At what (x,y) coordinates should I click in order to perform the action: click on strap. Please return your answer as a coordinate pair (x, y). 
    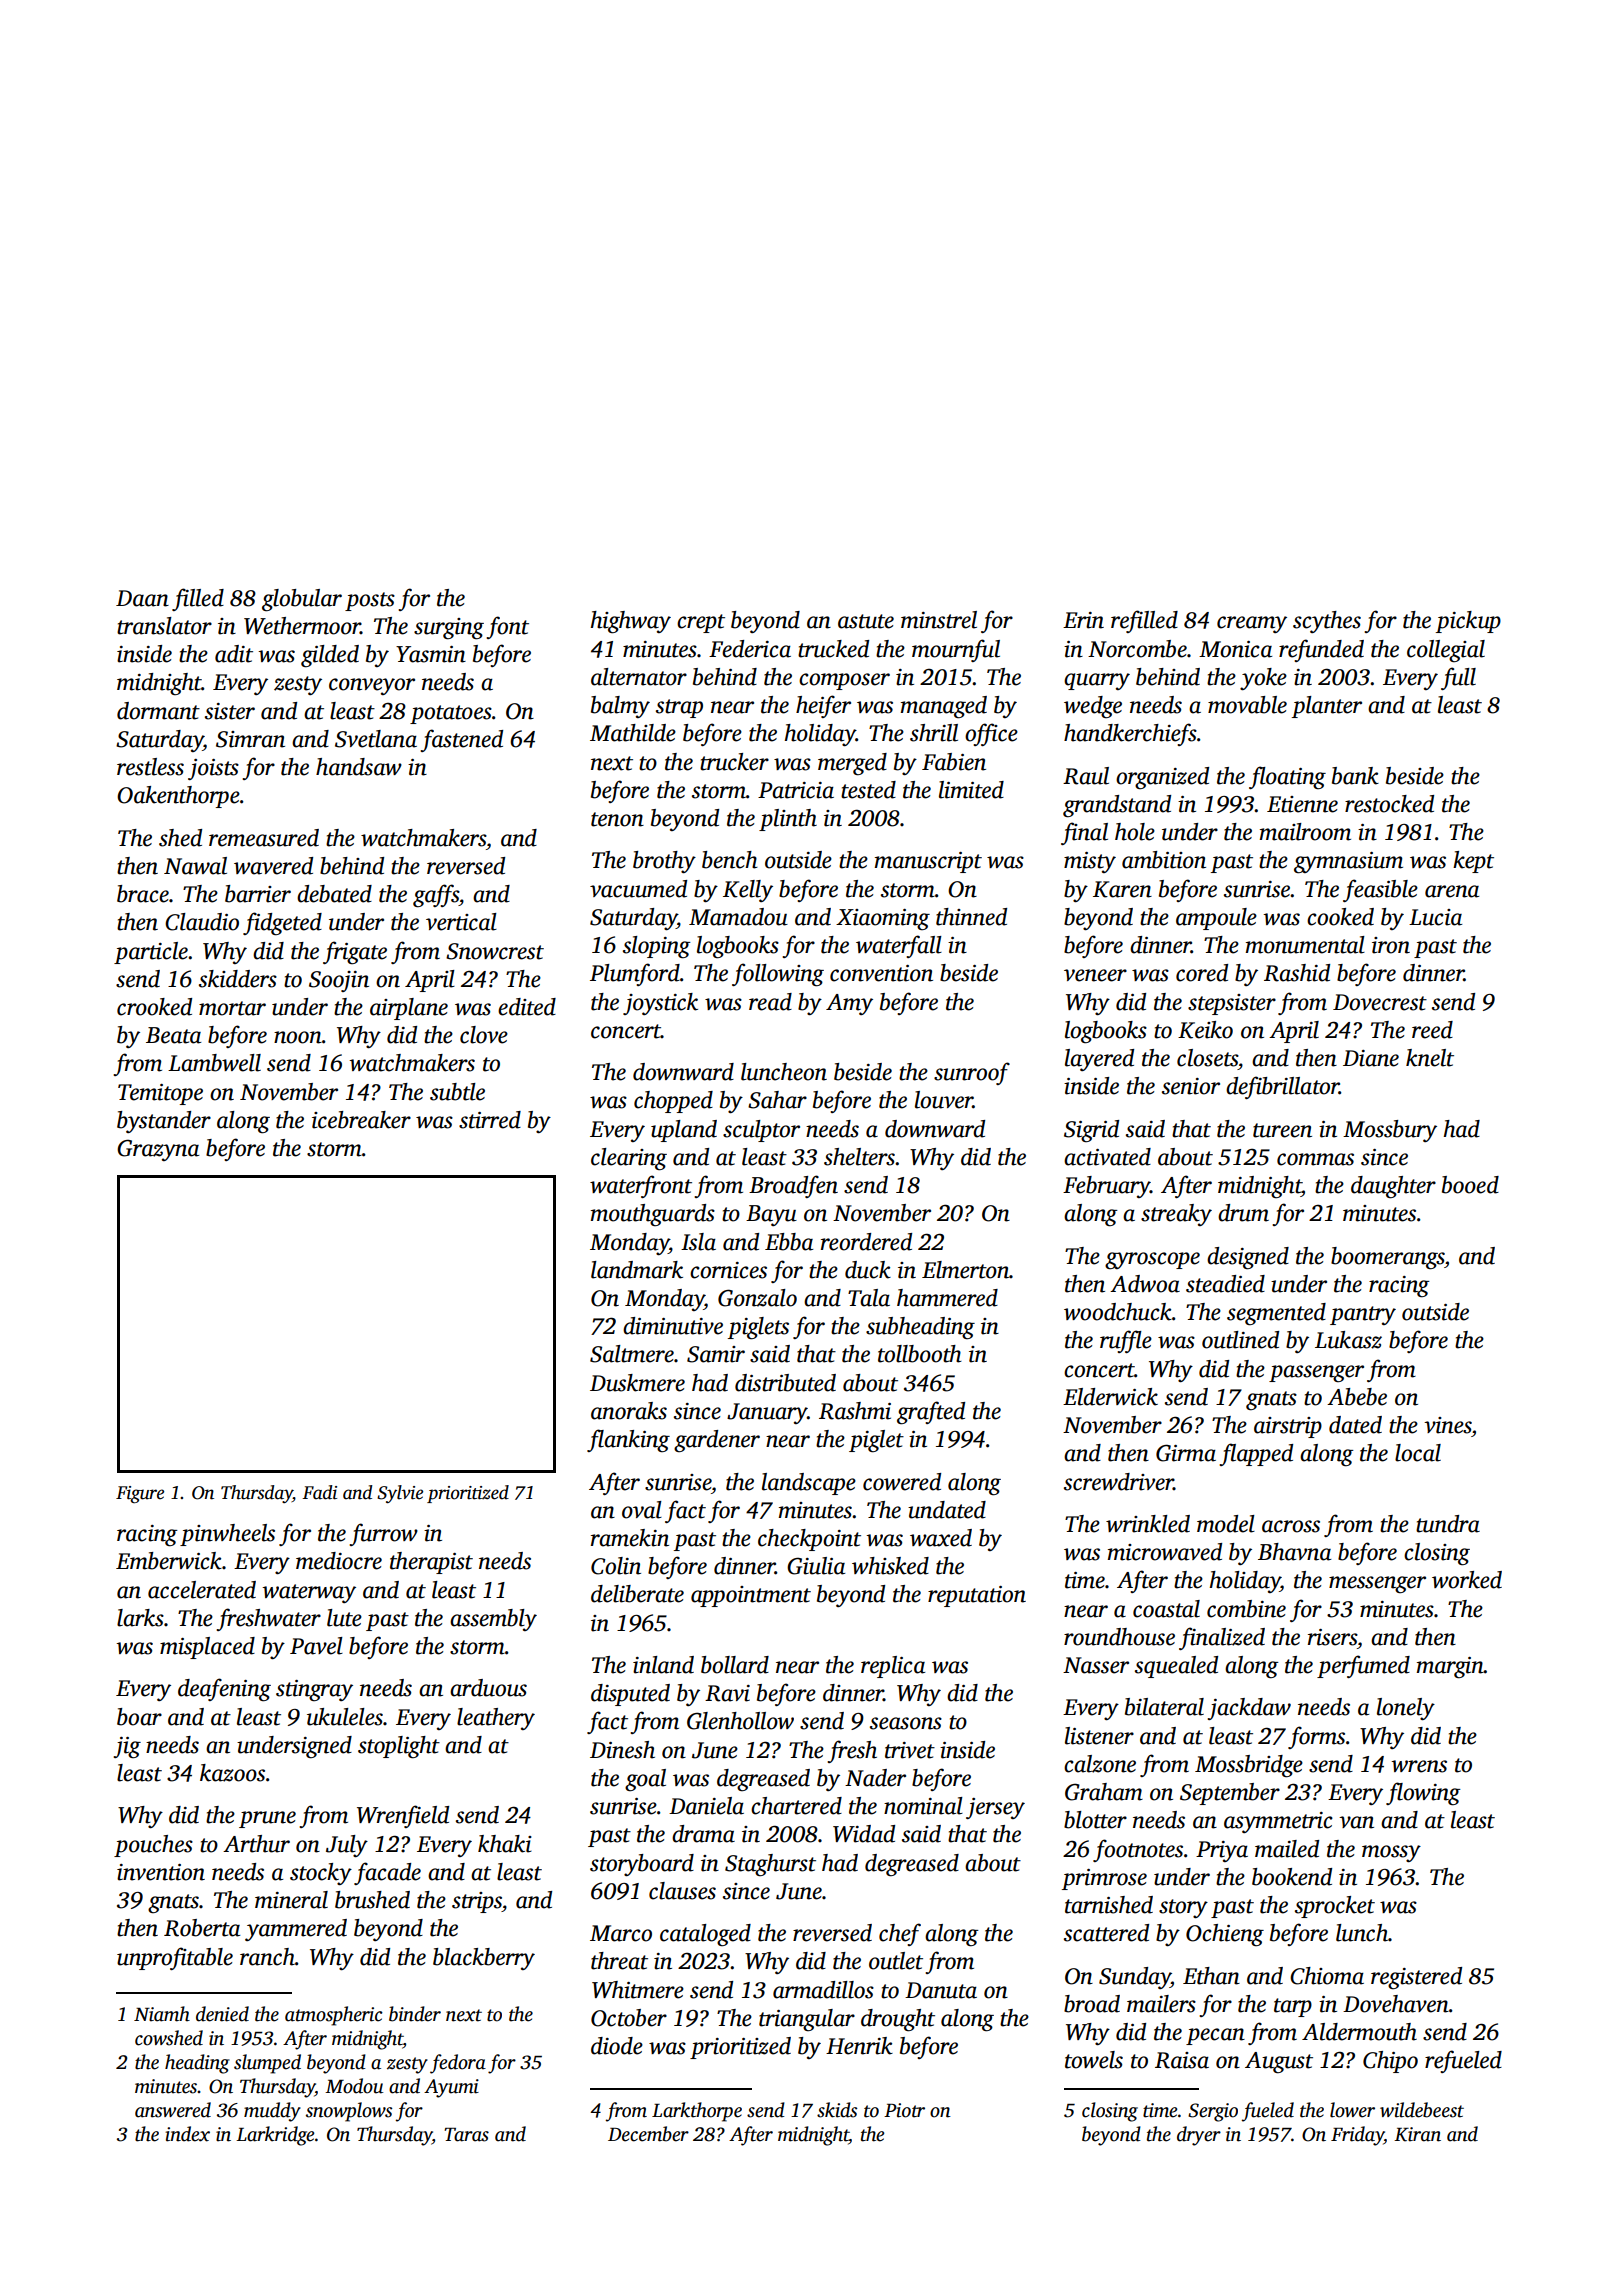
    Looking at the image, I should click on (679, 708).
